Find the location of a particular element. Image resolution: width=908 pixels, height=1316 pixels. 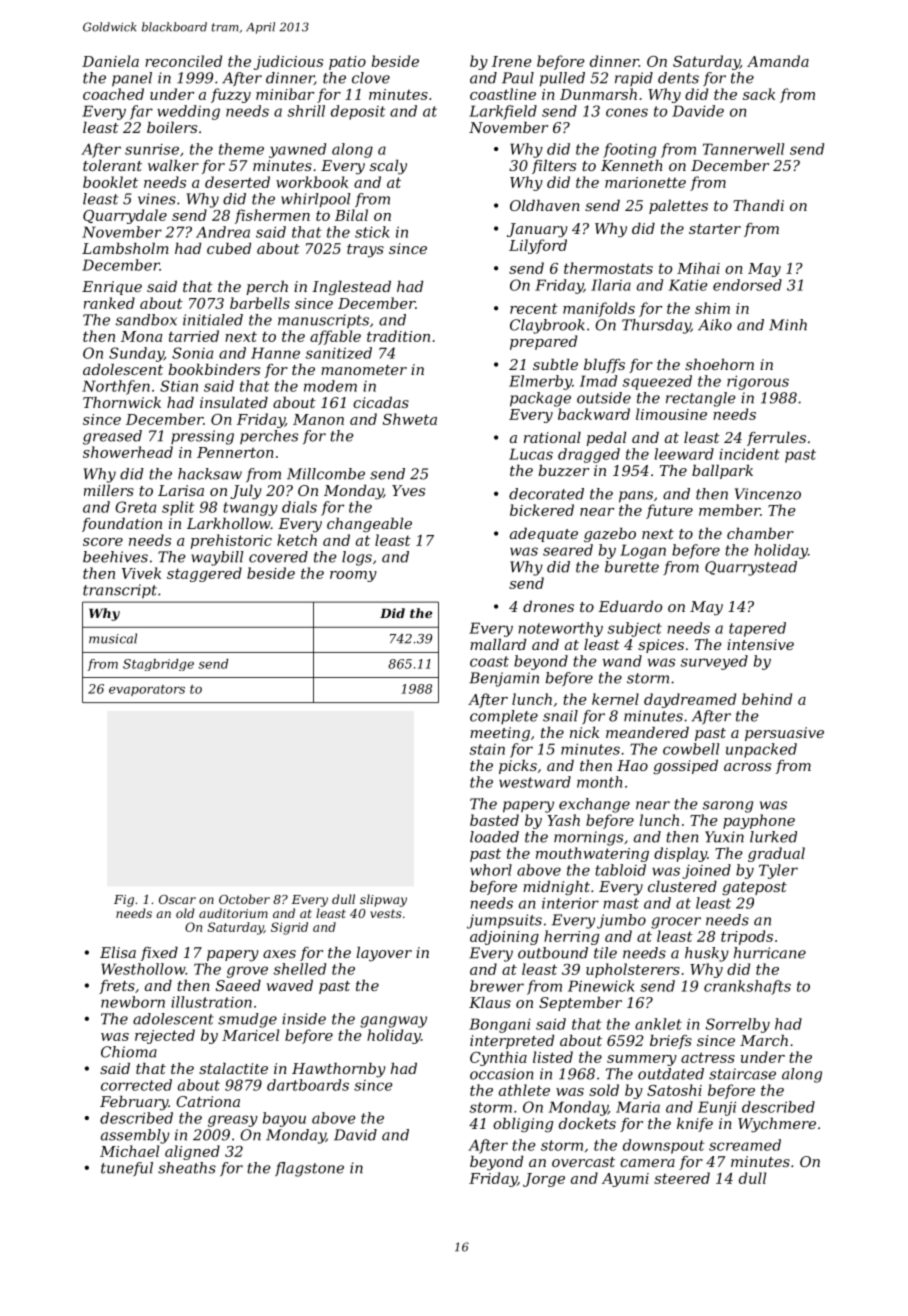

ferrules is located at coordinates (776, 439).
